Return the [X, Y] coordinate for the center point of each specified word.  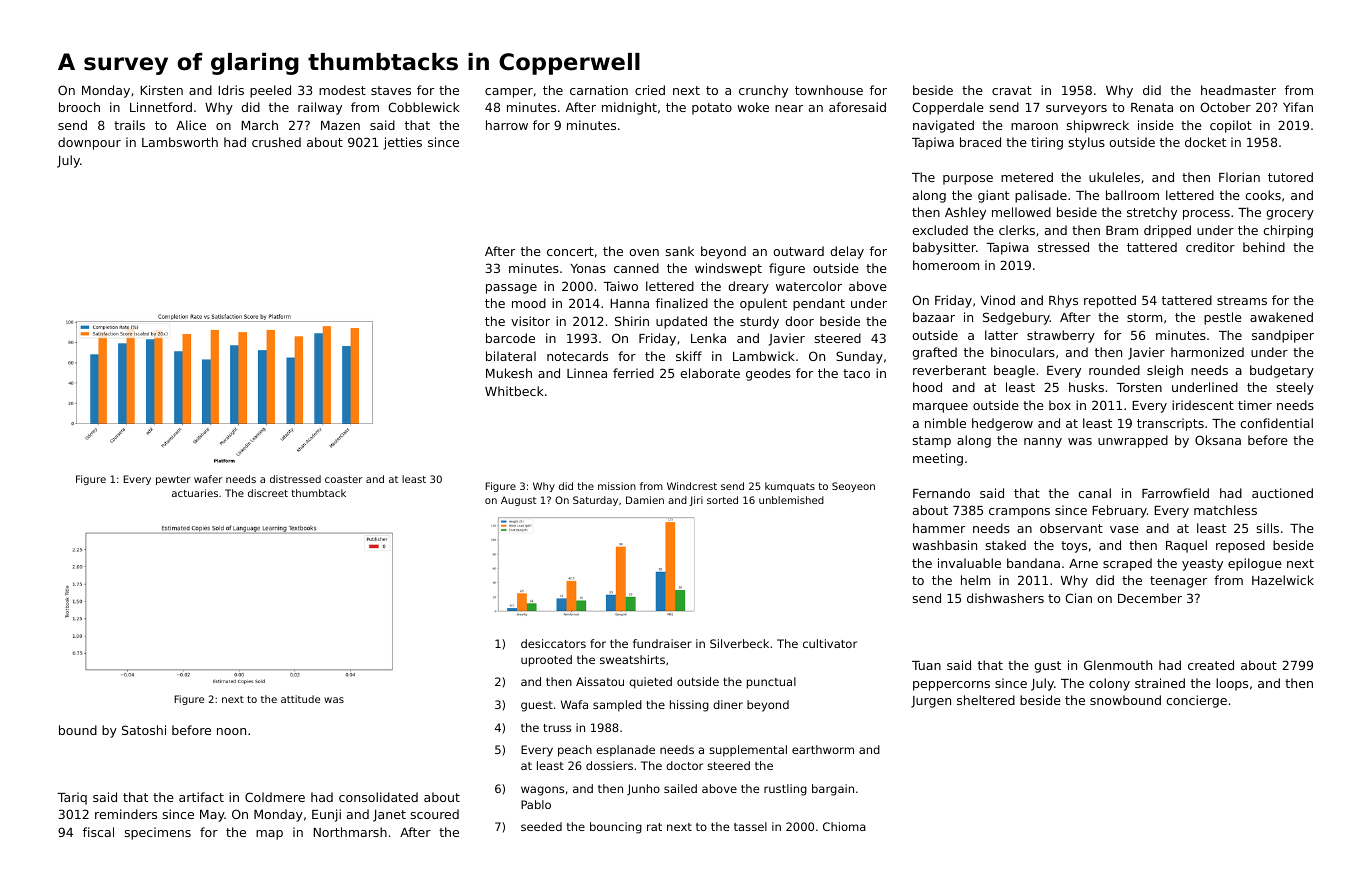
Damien [645, 500]
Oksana [1218, 440]
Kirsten [161, 90]
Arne [1083, 563]
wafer [208, 479]
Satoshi [144, 730]
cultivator [830, 643]
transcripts [1170, 424]
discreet [268, 493]
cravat [1012, 90]
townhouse [829, 90]
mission [617, 486]
